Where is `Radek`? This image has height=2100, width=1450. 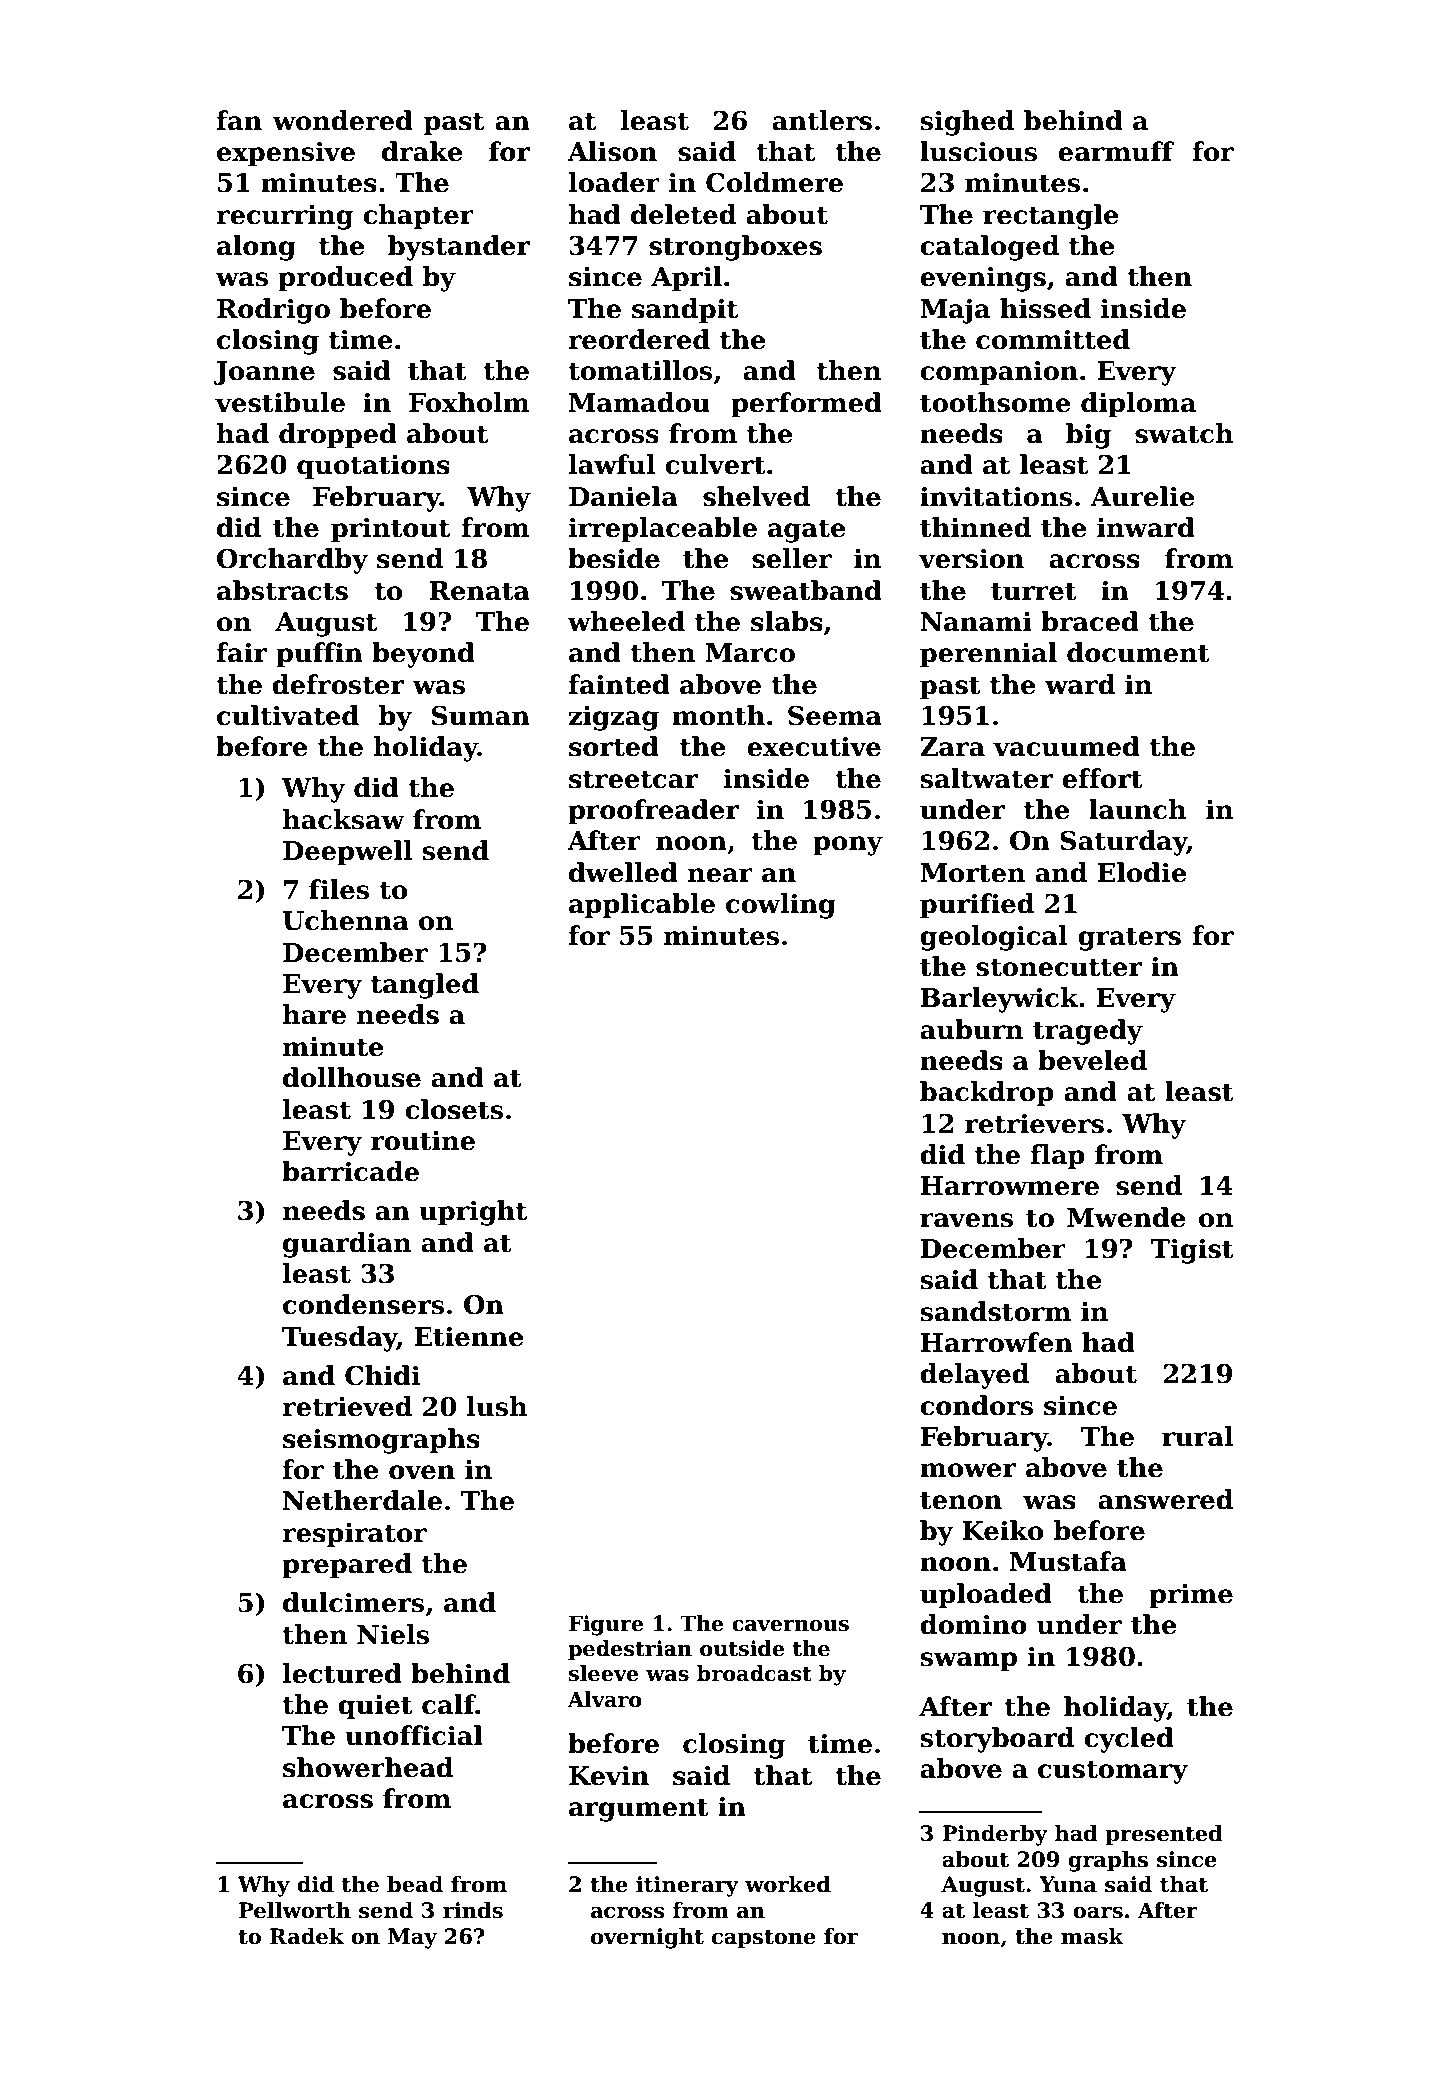 Radek is located at coordinates (307, 1936).
